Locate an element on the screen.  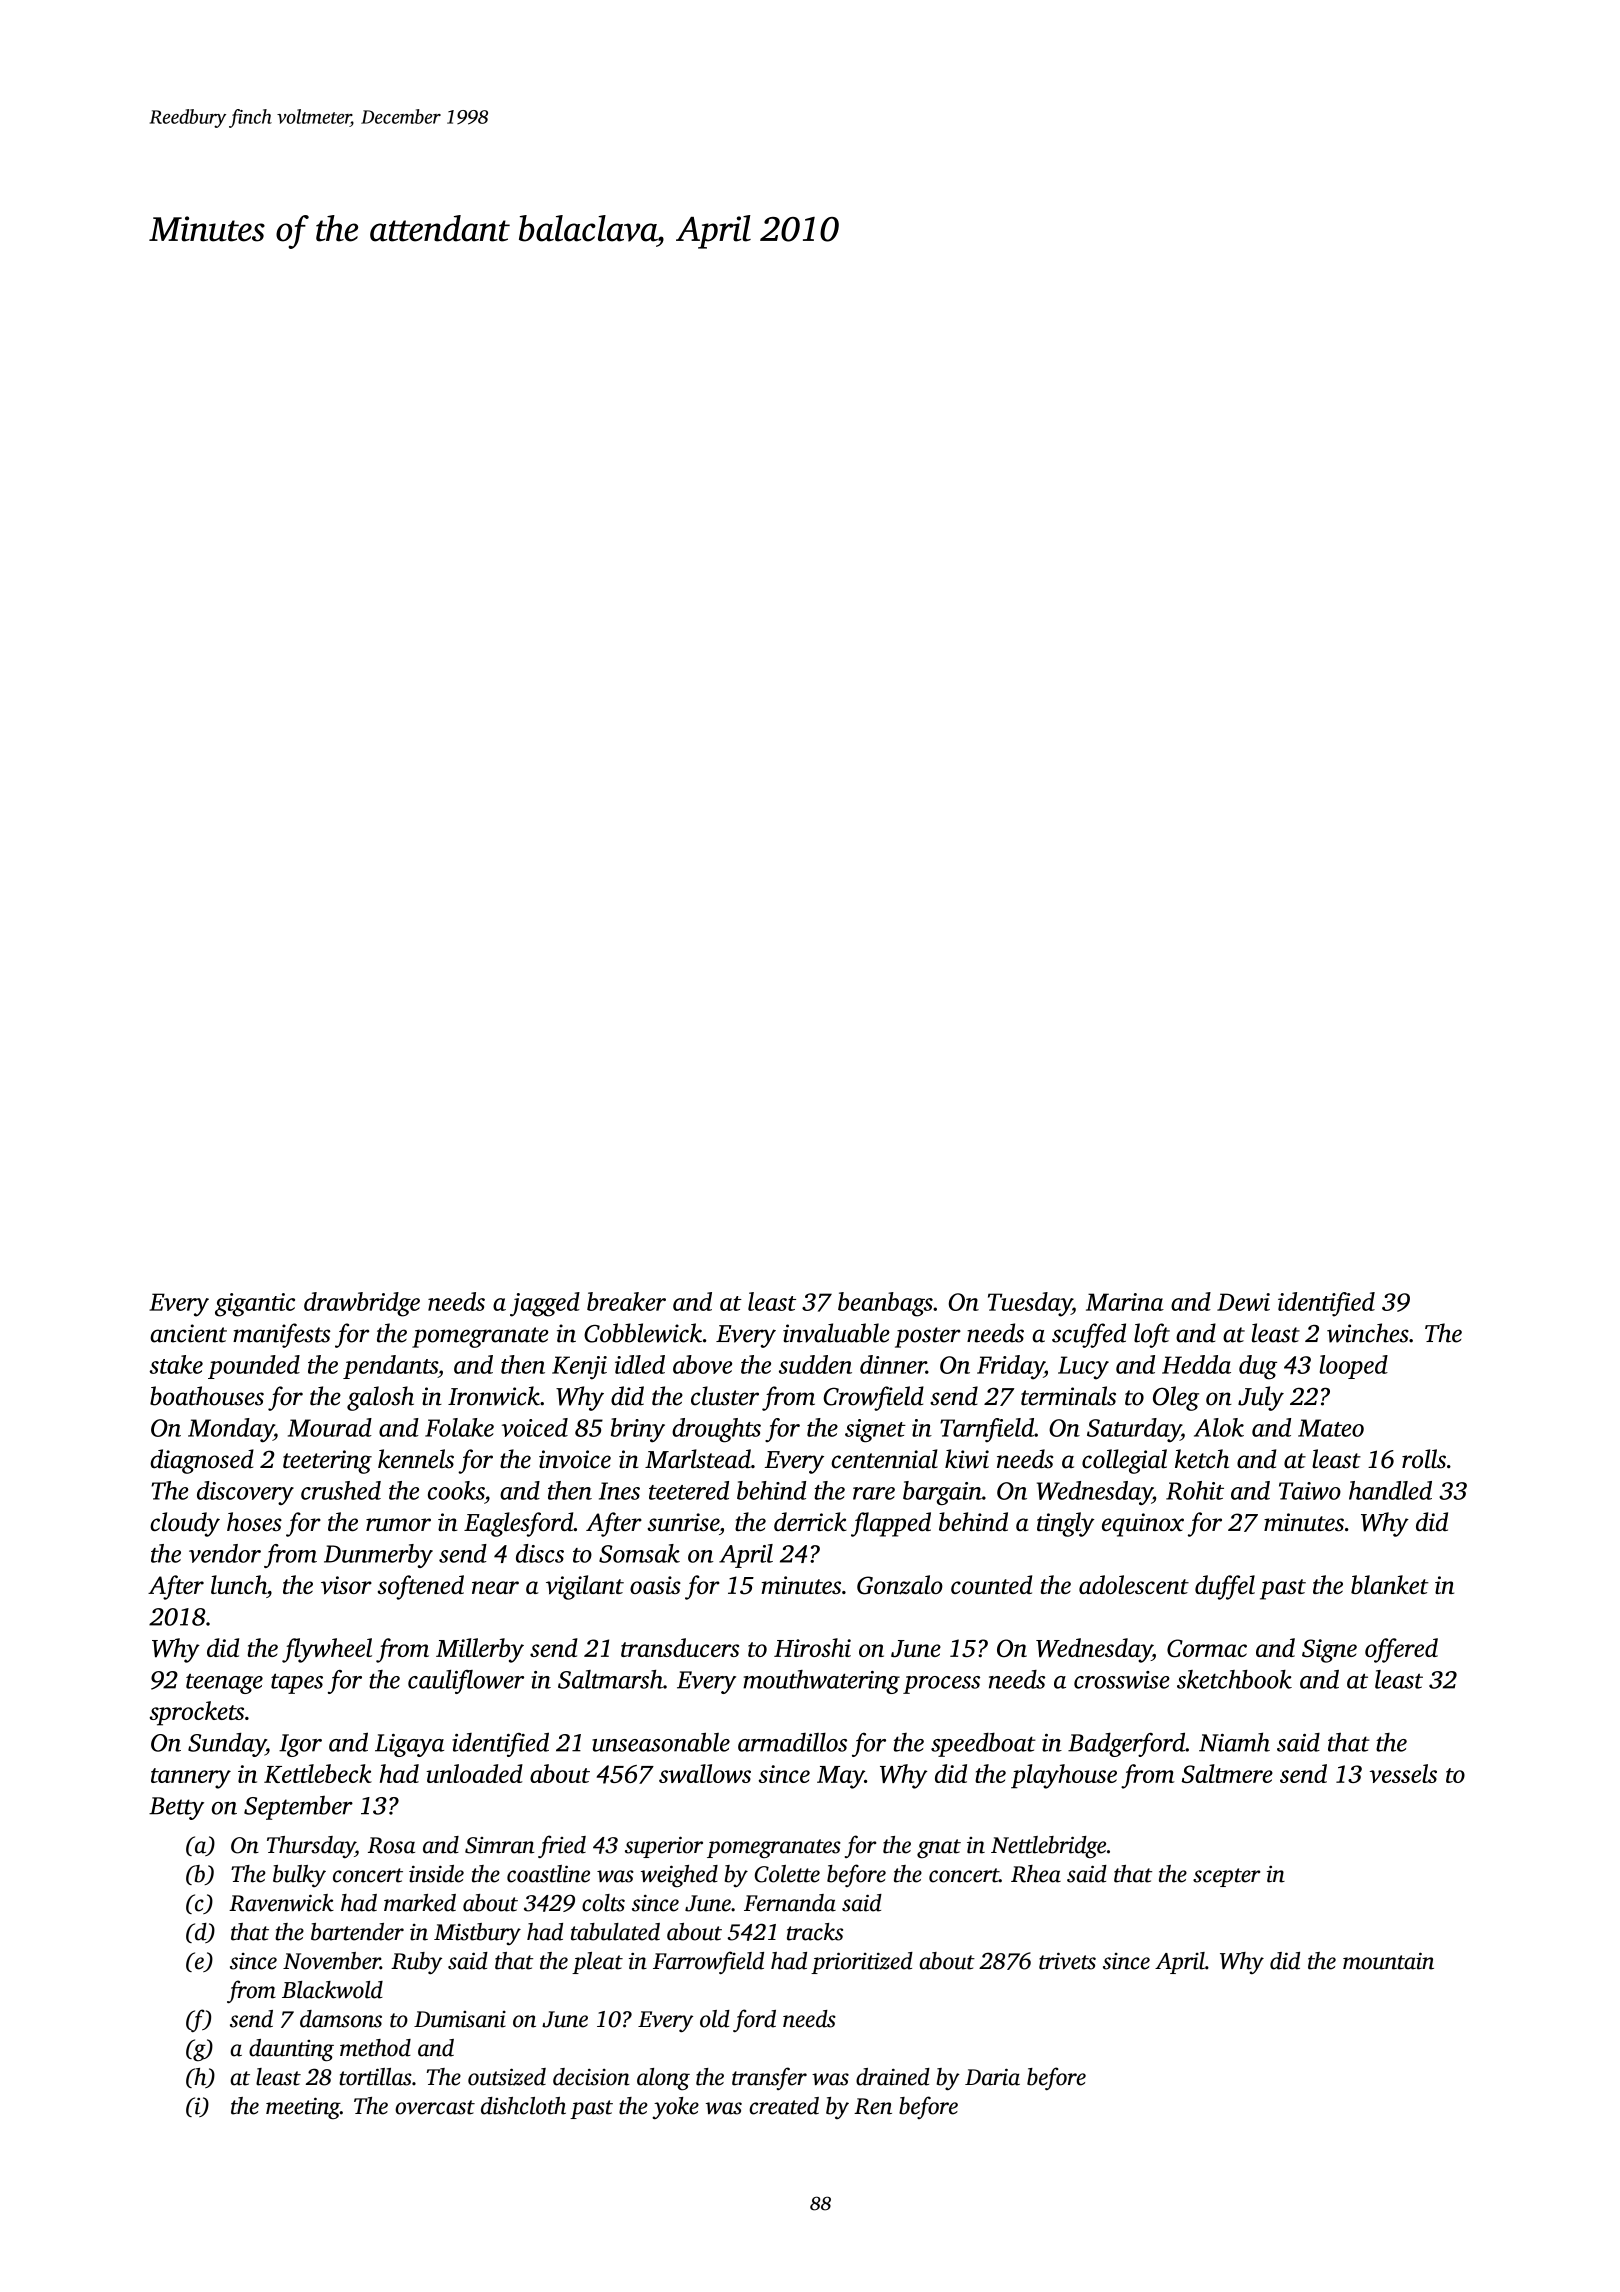
Taiwo is located at coordinates (1310, 1491).
